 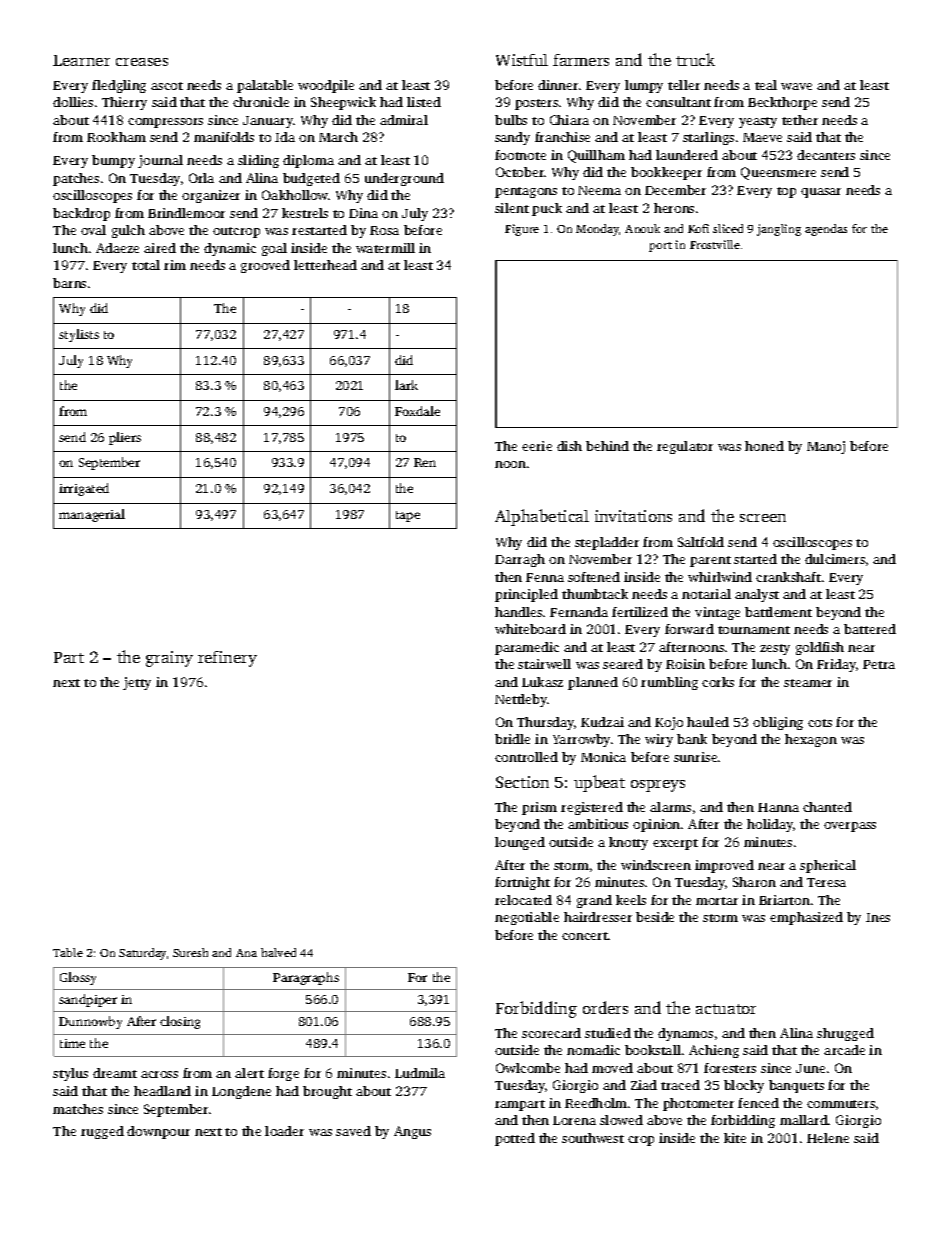 What do you see at coordinates (265, 266) in the page?
I see `grooved` at bounding box center [265, 266].
